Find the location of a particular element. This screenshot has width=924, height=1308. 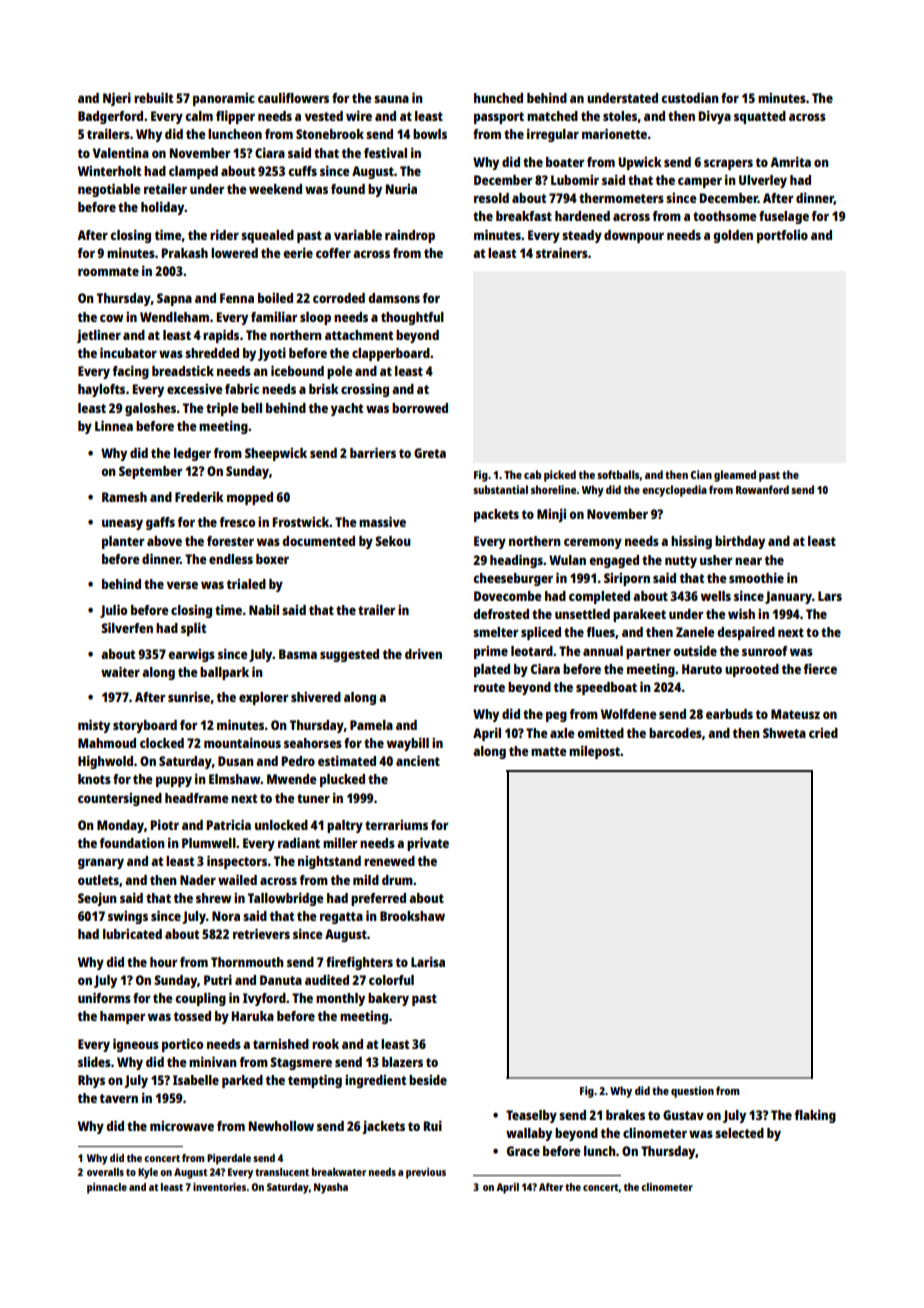

Dusan is located at coordinates (236, 761).
